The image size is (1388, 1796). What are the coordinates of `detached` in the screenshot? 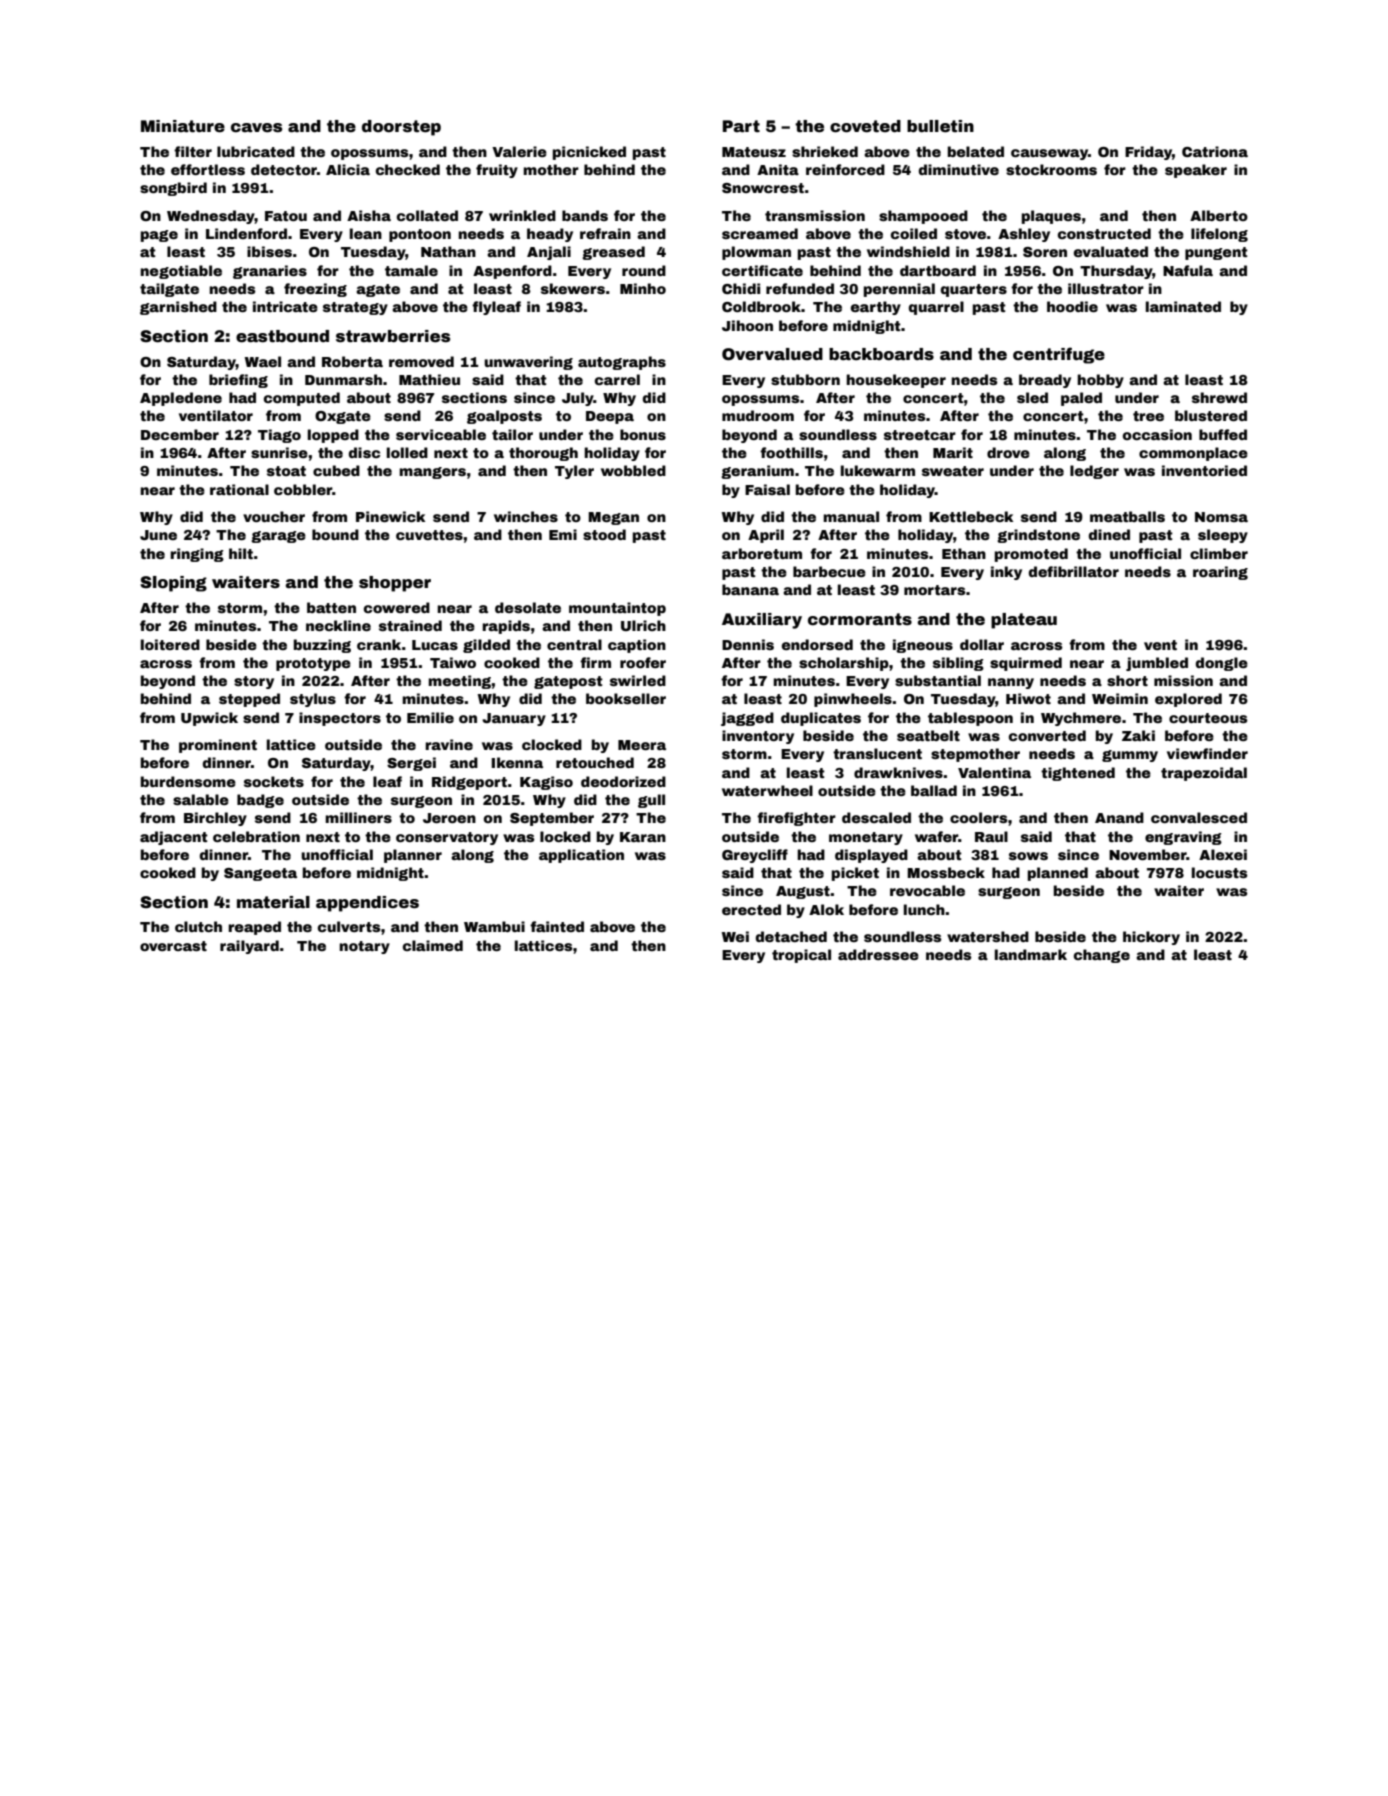 It's located at (791, 936).
